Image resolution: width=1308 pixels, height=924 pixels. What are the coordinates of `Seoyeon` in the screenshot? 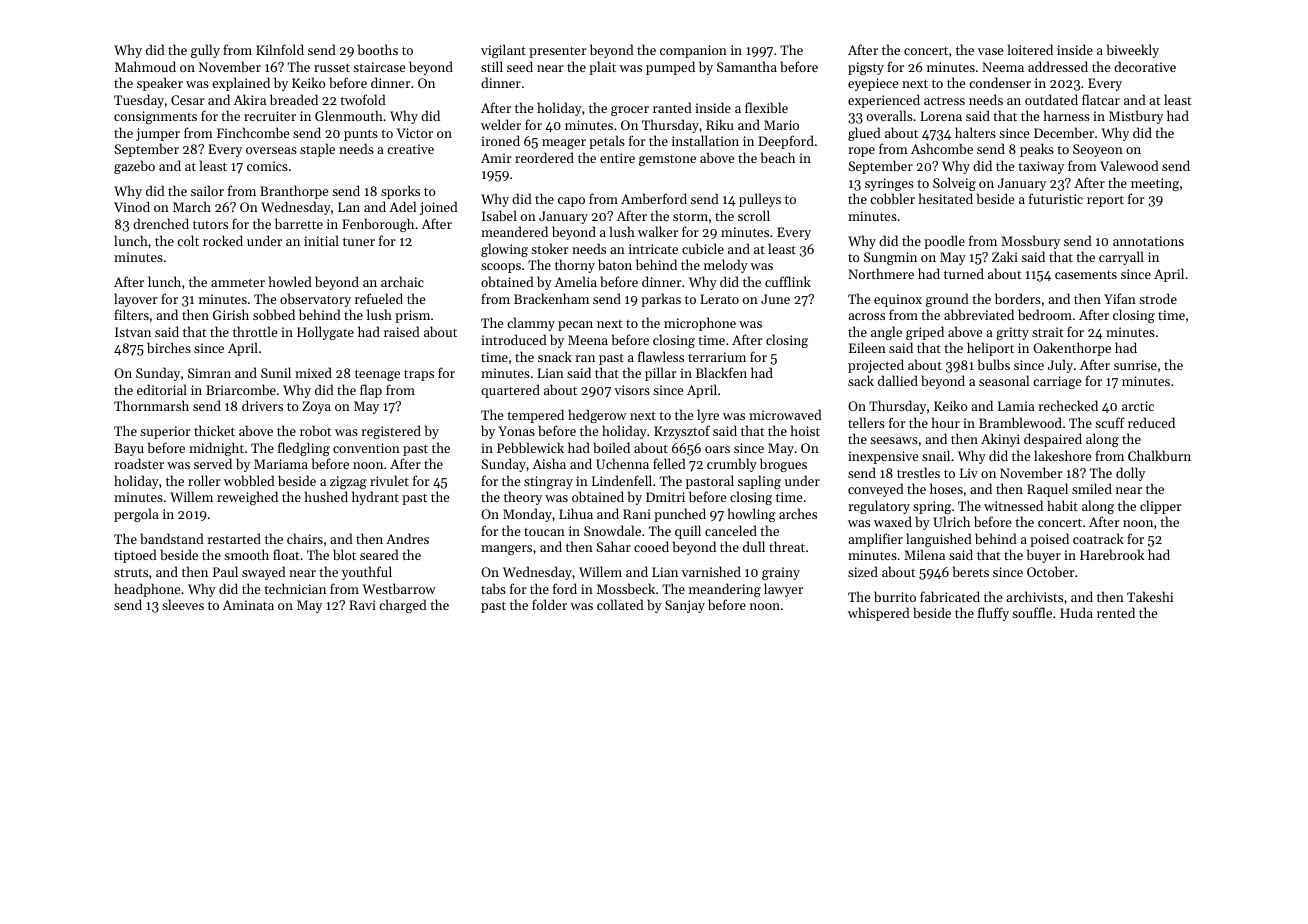 It's located at (1098, 150).
